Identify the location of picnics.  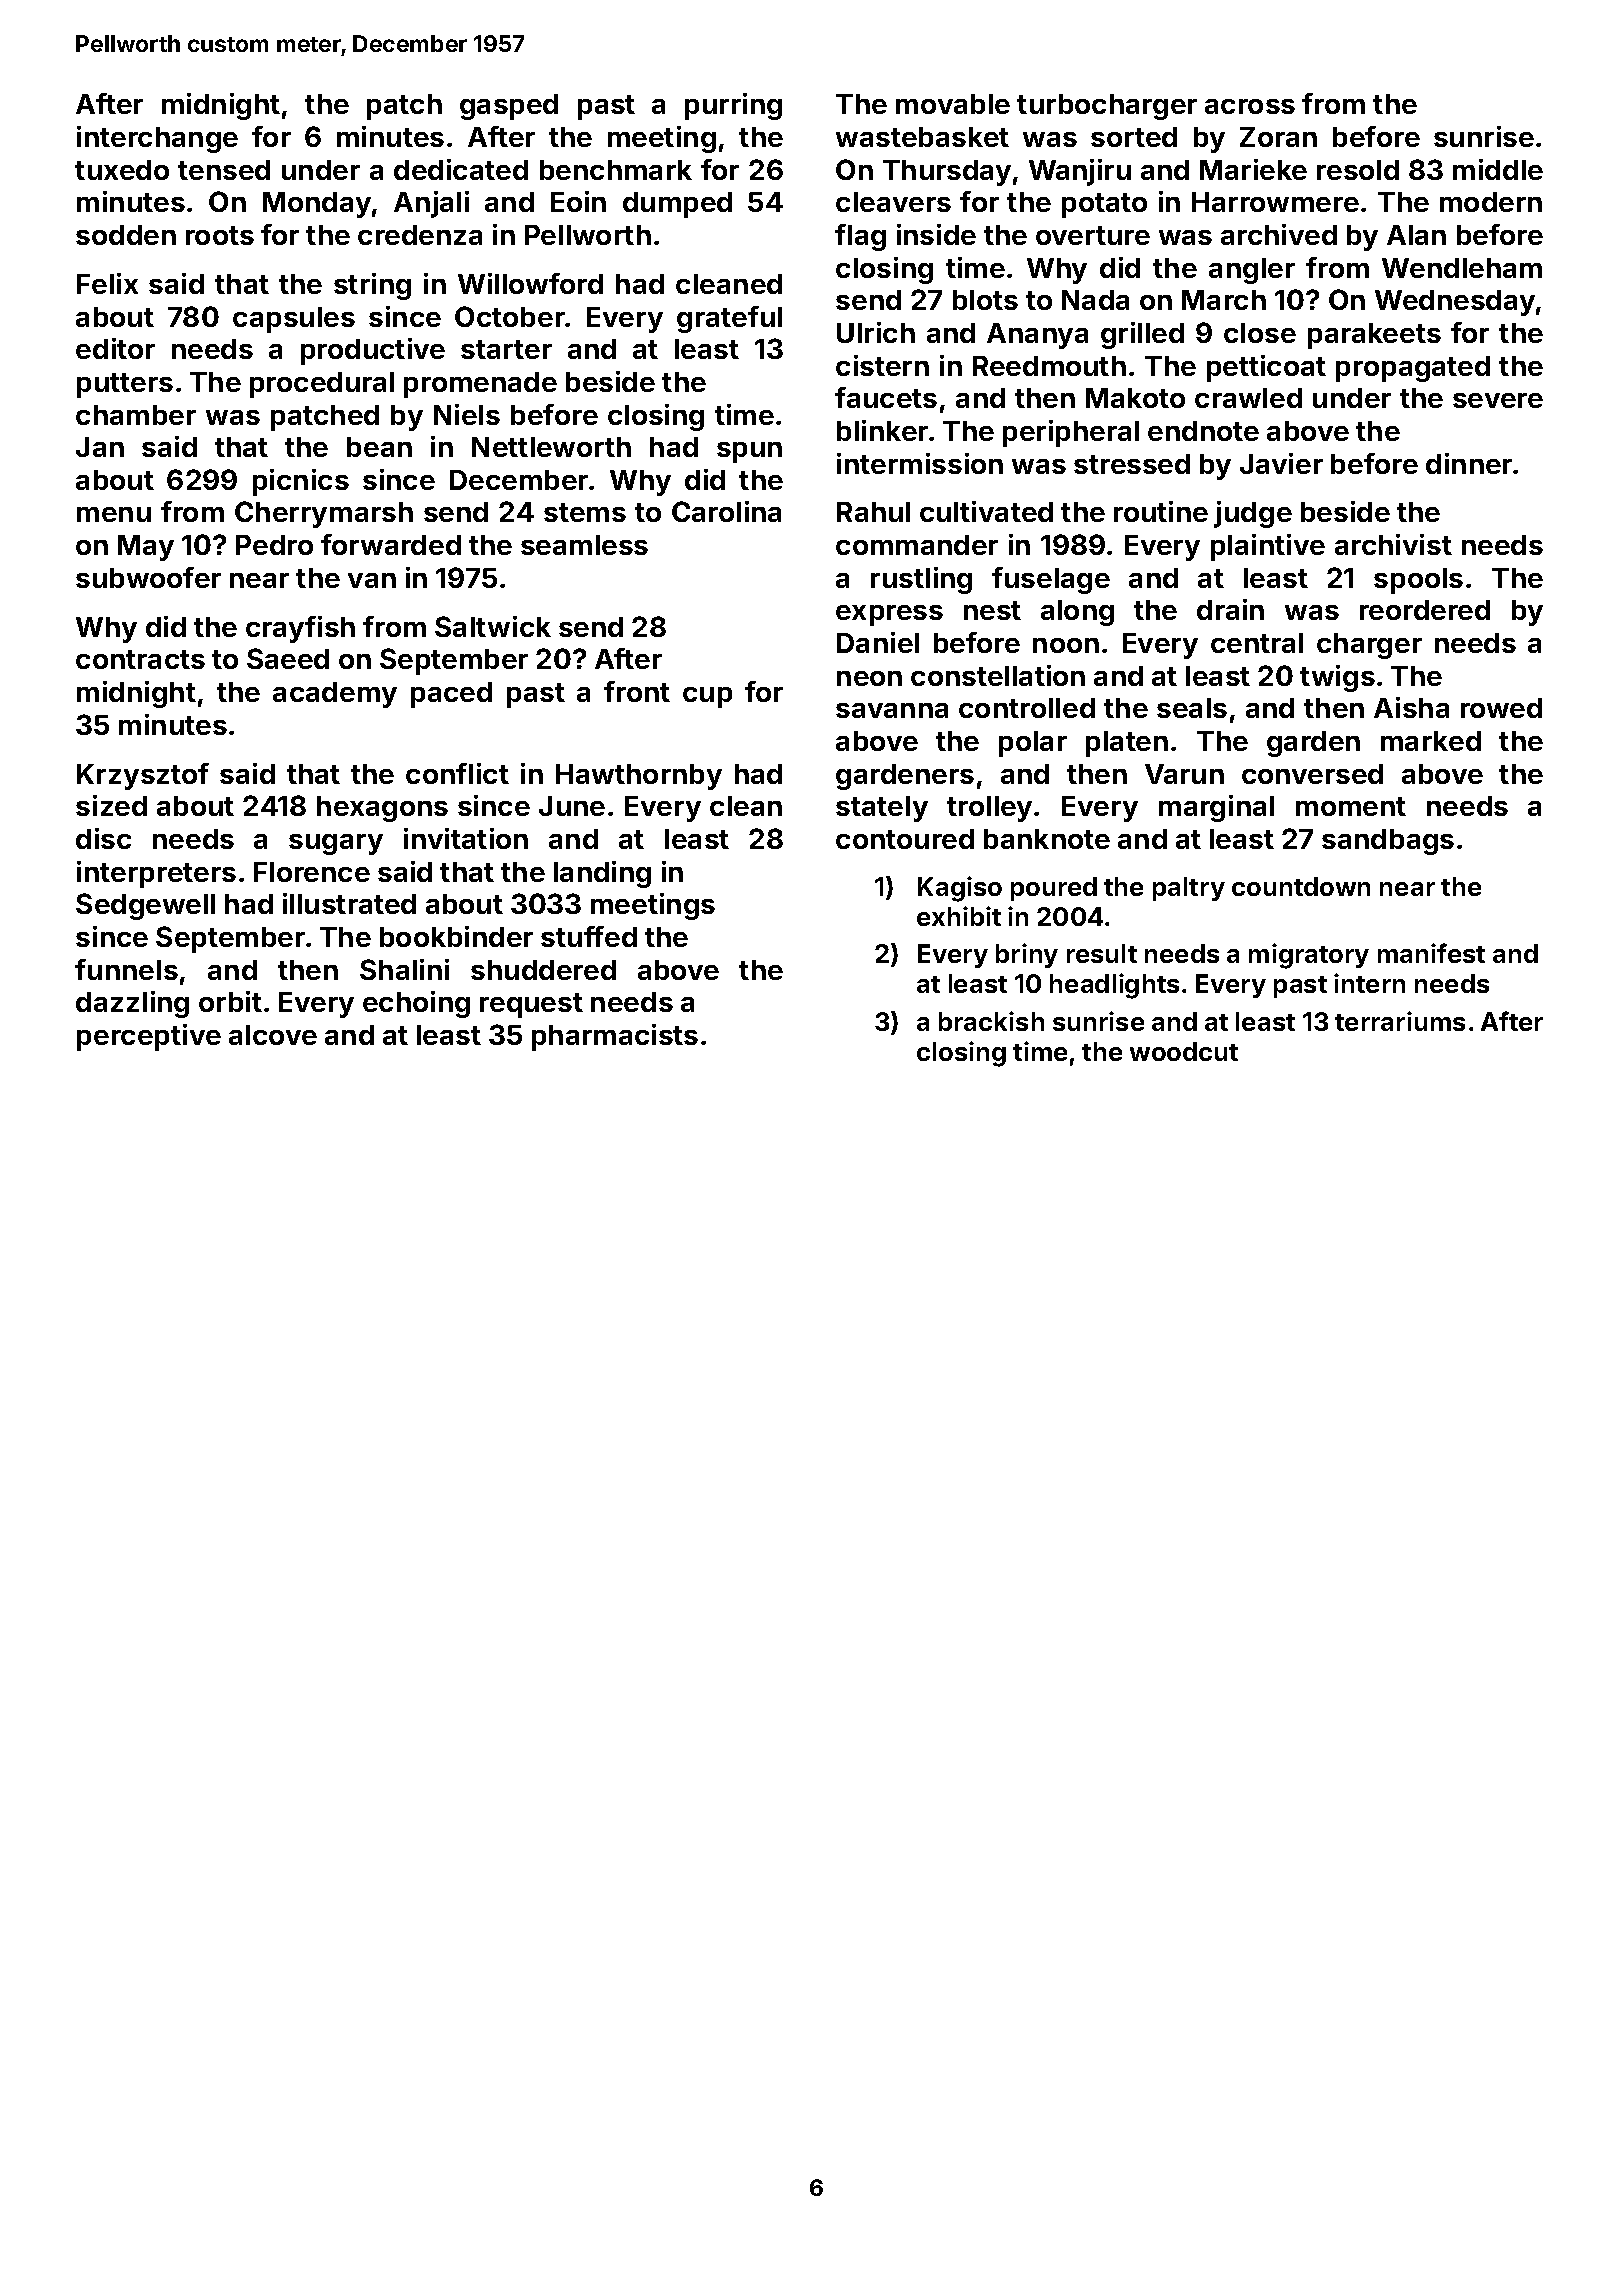
(301, 482).
